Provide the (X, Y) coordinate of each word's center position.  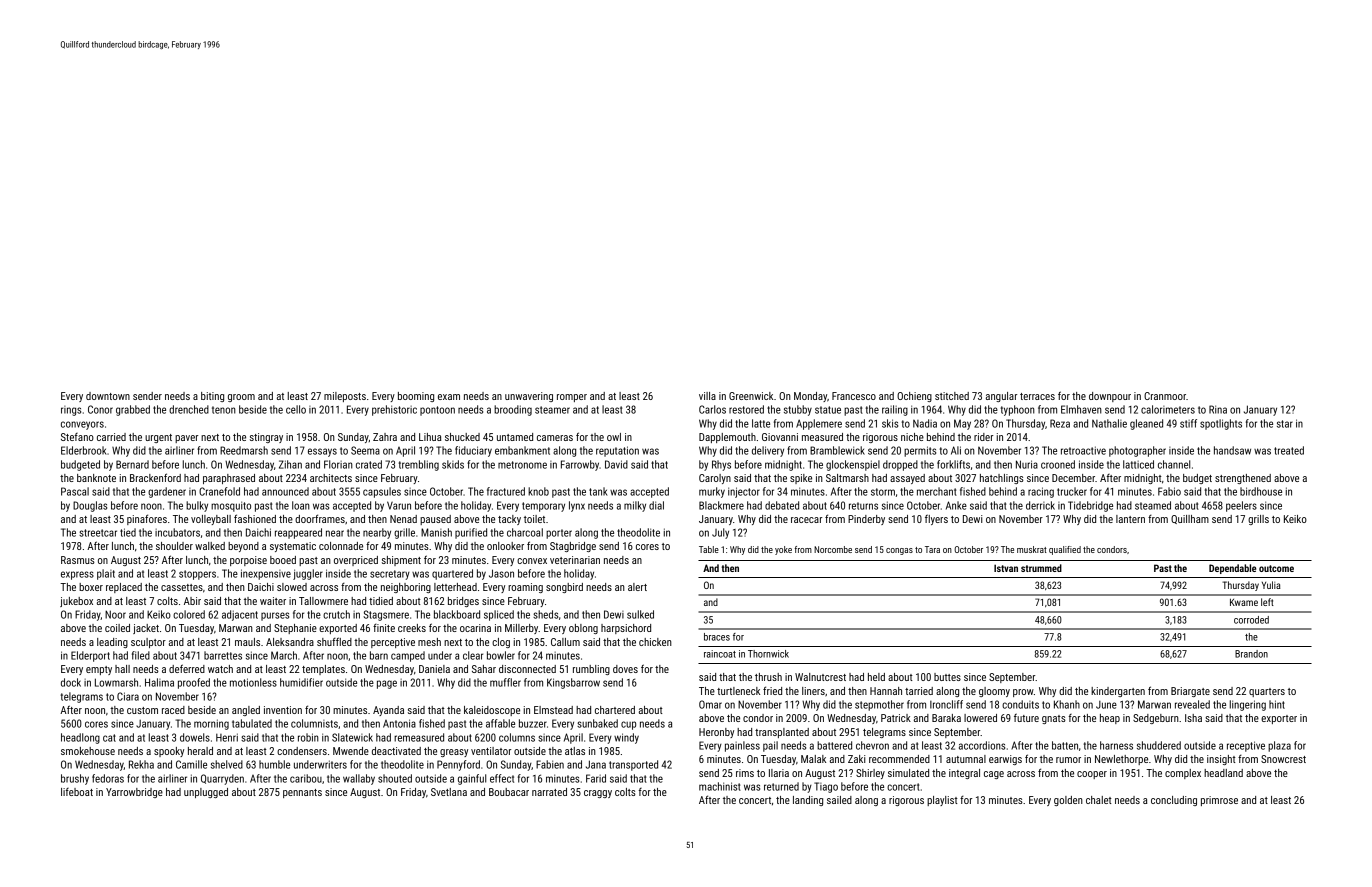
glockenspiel (853, 465)
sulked (640, 614)
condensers (302, 751)
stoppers (197, 575)
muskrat (1032, 549)
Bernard (132, 464)
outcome (1276, 568)
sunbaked (597, 723)
